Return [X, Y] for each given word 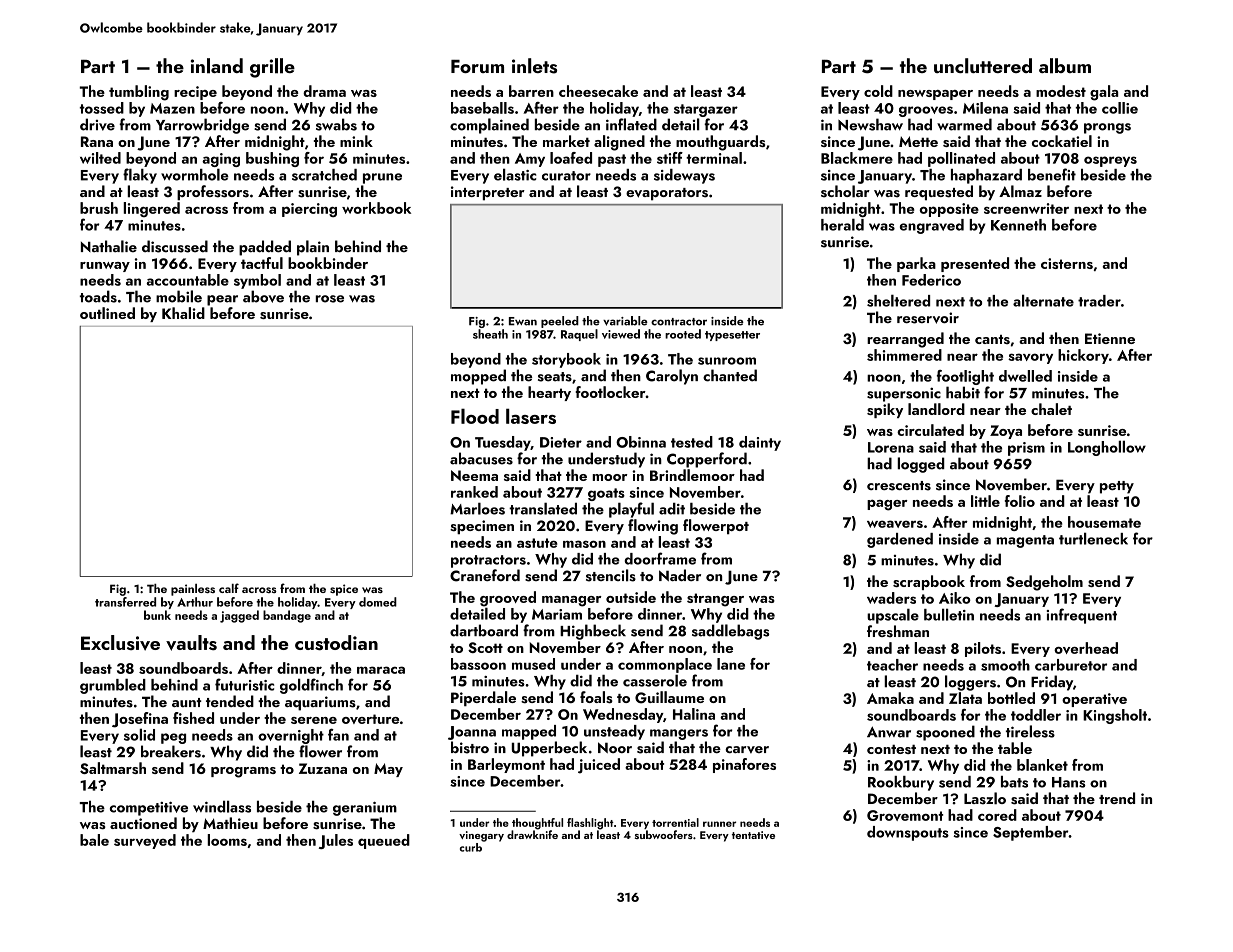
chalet [1051, 409]
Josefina [140, 720]
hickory [1083, 356]
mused [533, 664]
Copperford [707, 460]
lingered [151, 209]
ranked [474, 492]
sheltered [898, 300]
